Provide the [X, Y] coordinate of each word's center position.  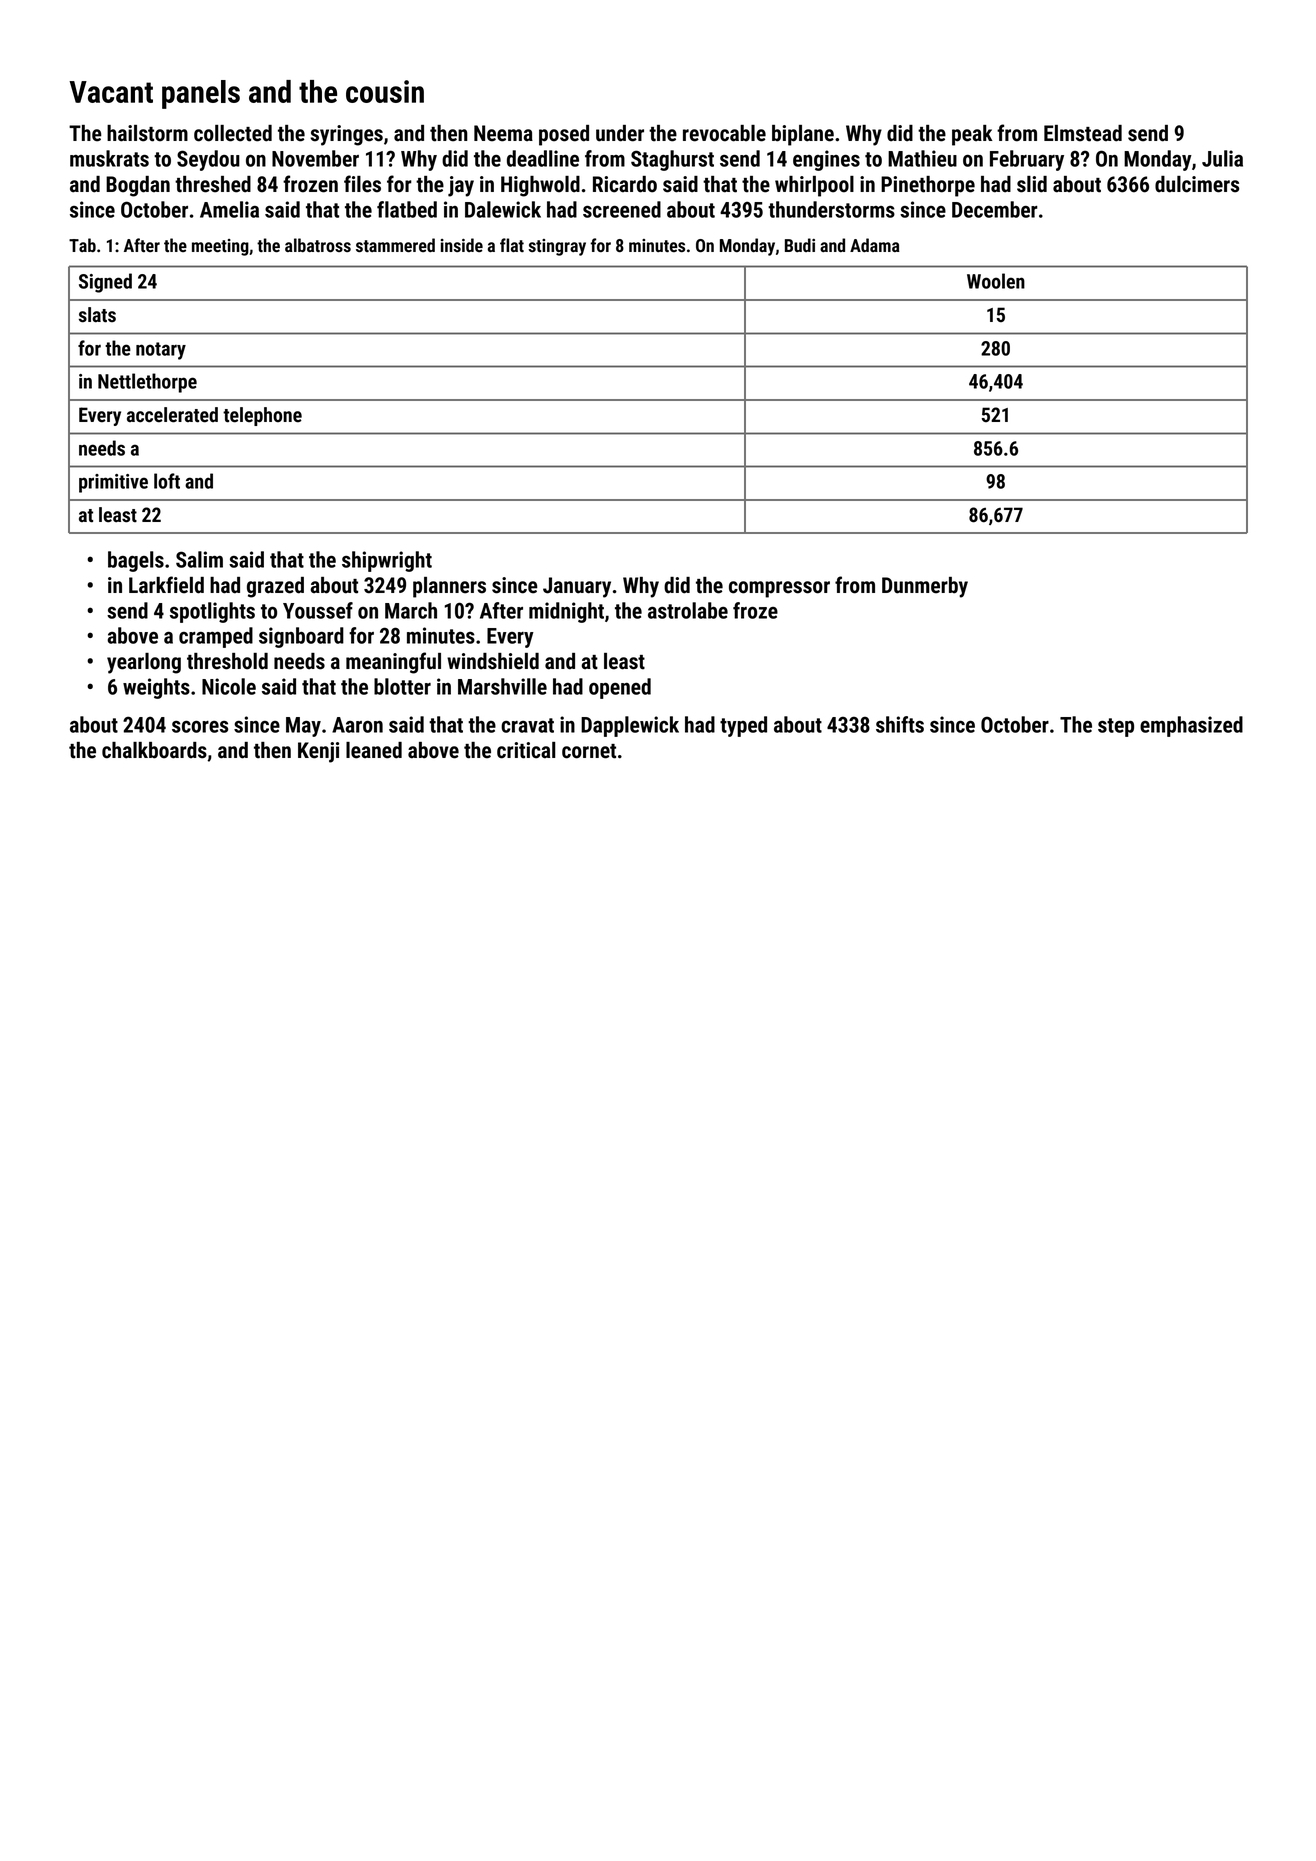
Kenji [318, 752]
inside [462, 245]
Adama [875, 245]
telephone [262, 416]
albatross [318, 245]
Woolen [996, 281]
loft [167, 481]
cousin [385, 91]
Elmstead [1083, 133]
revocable [724, 133]
